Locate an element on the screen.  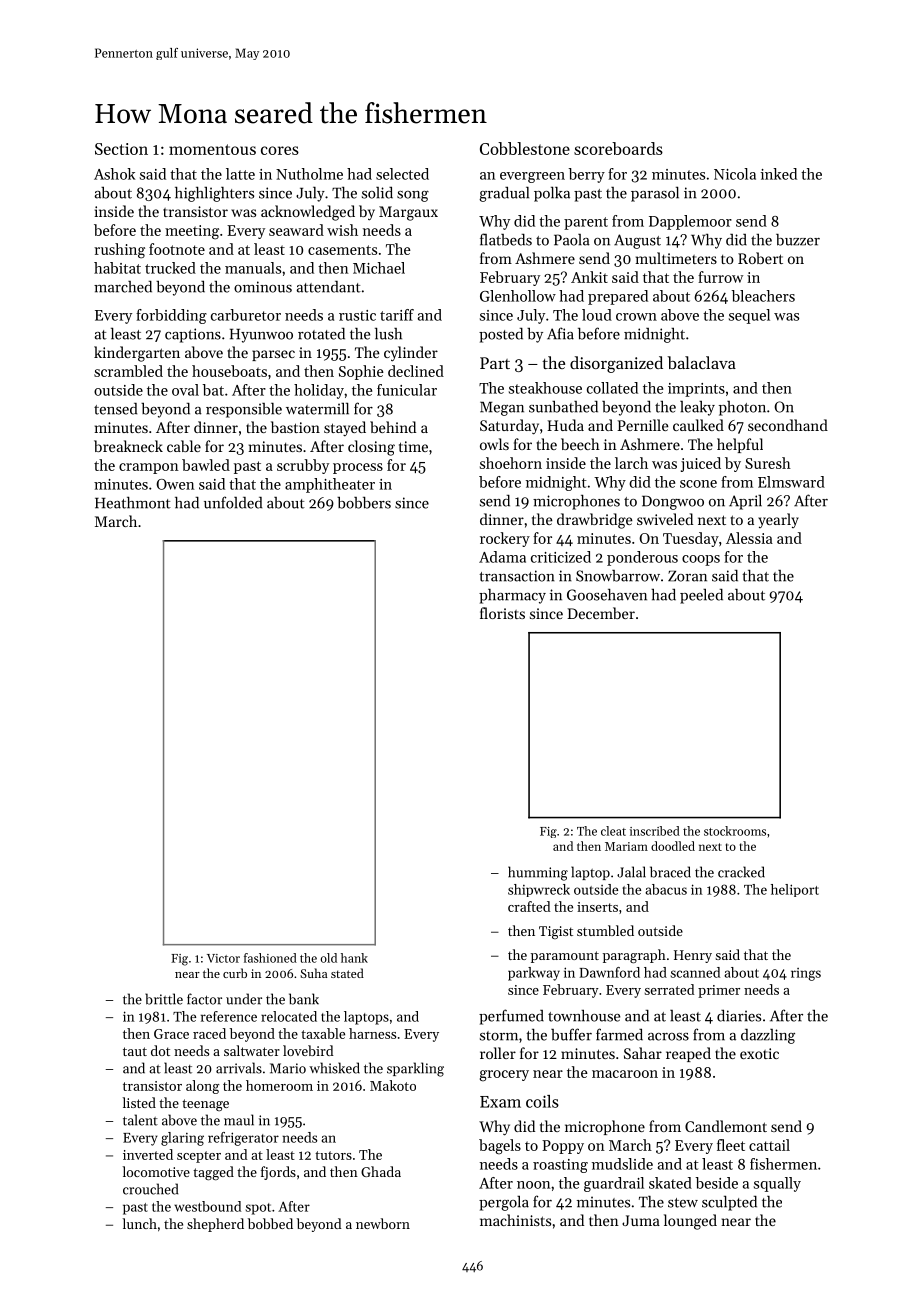
Victor is located at coordinates (223, 958).
